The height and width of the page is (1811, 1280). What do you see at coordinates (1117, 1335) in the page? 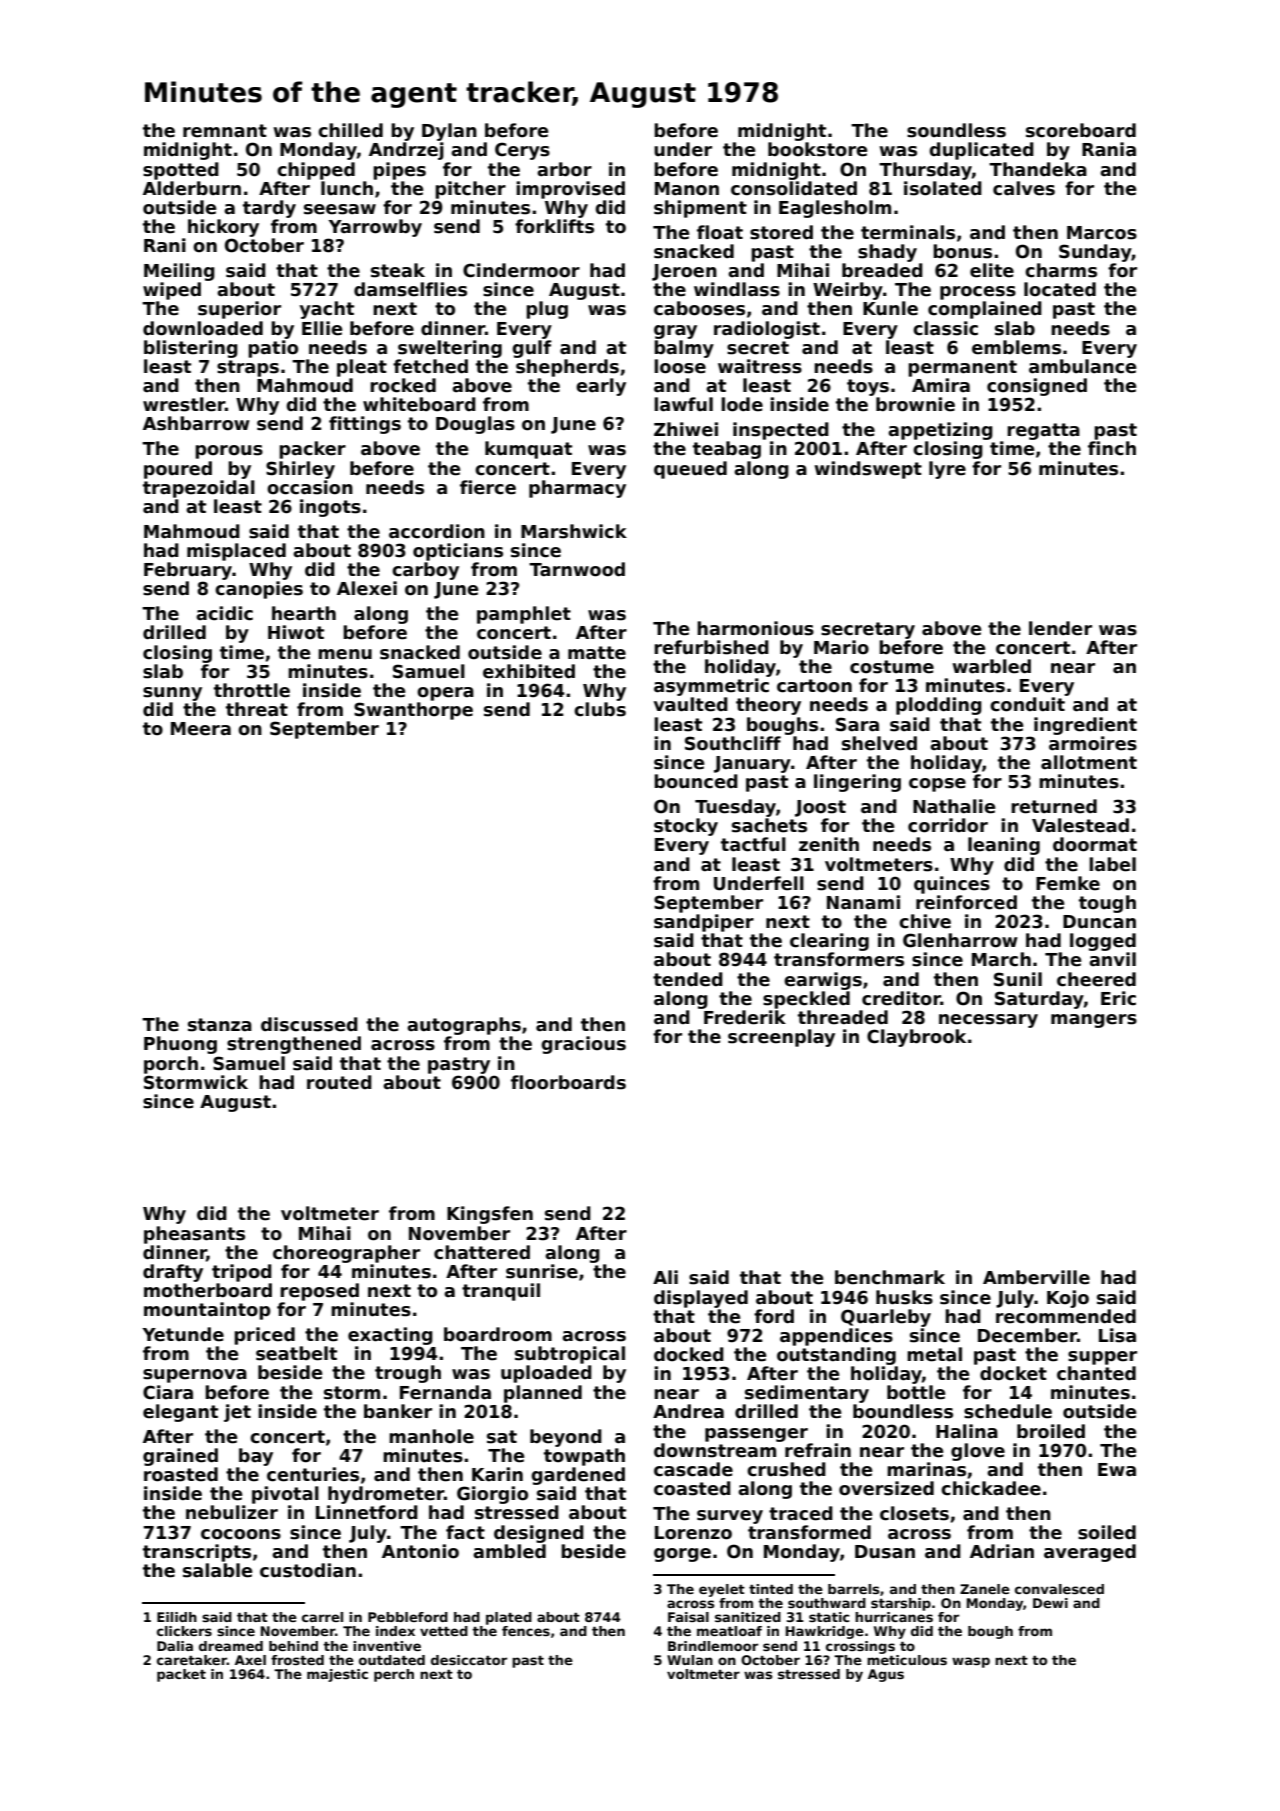
I see `Lisa` at bounding box center [1117, 1335].
